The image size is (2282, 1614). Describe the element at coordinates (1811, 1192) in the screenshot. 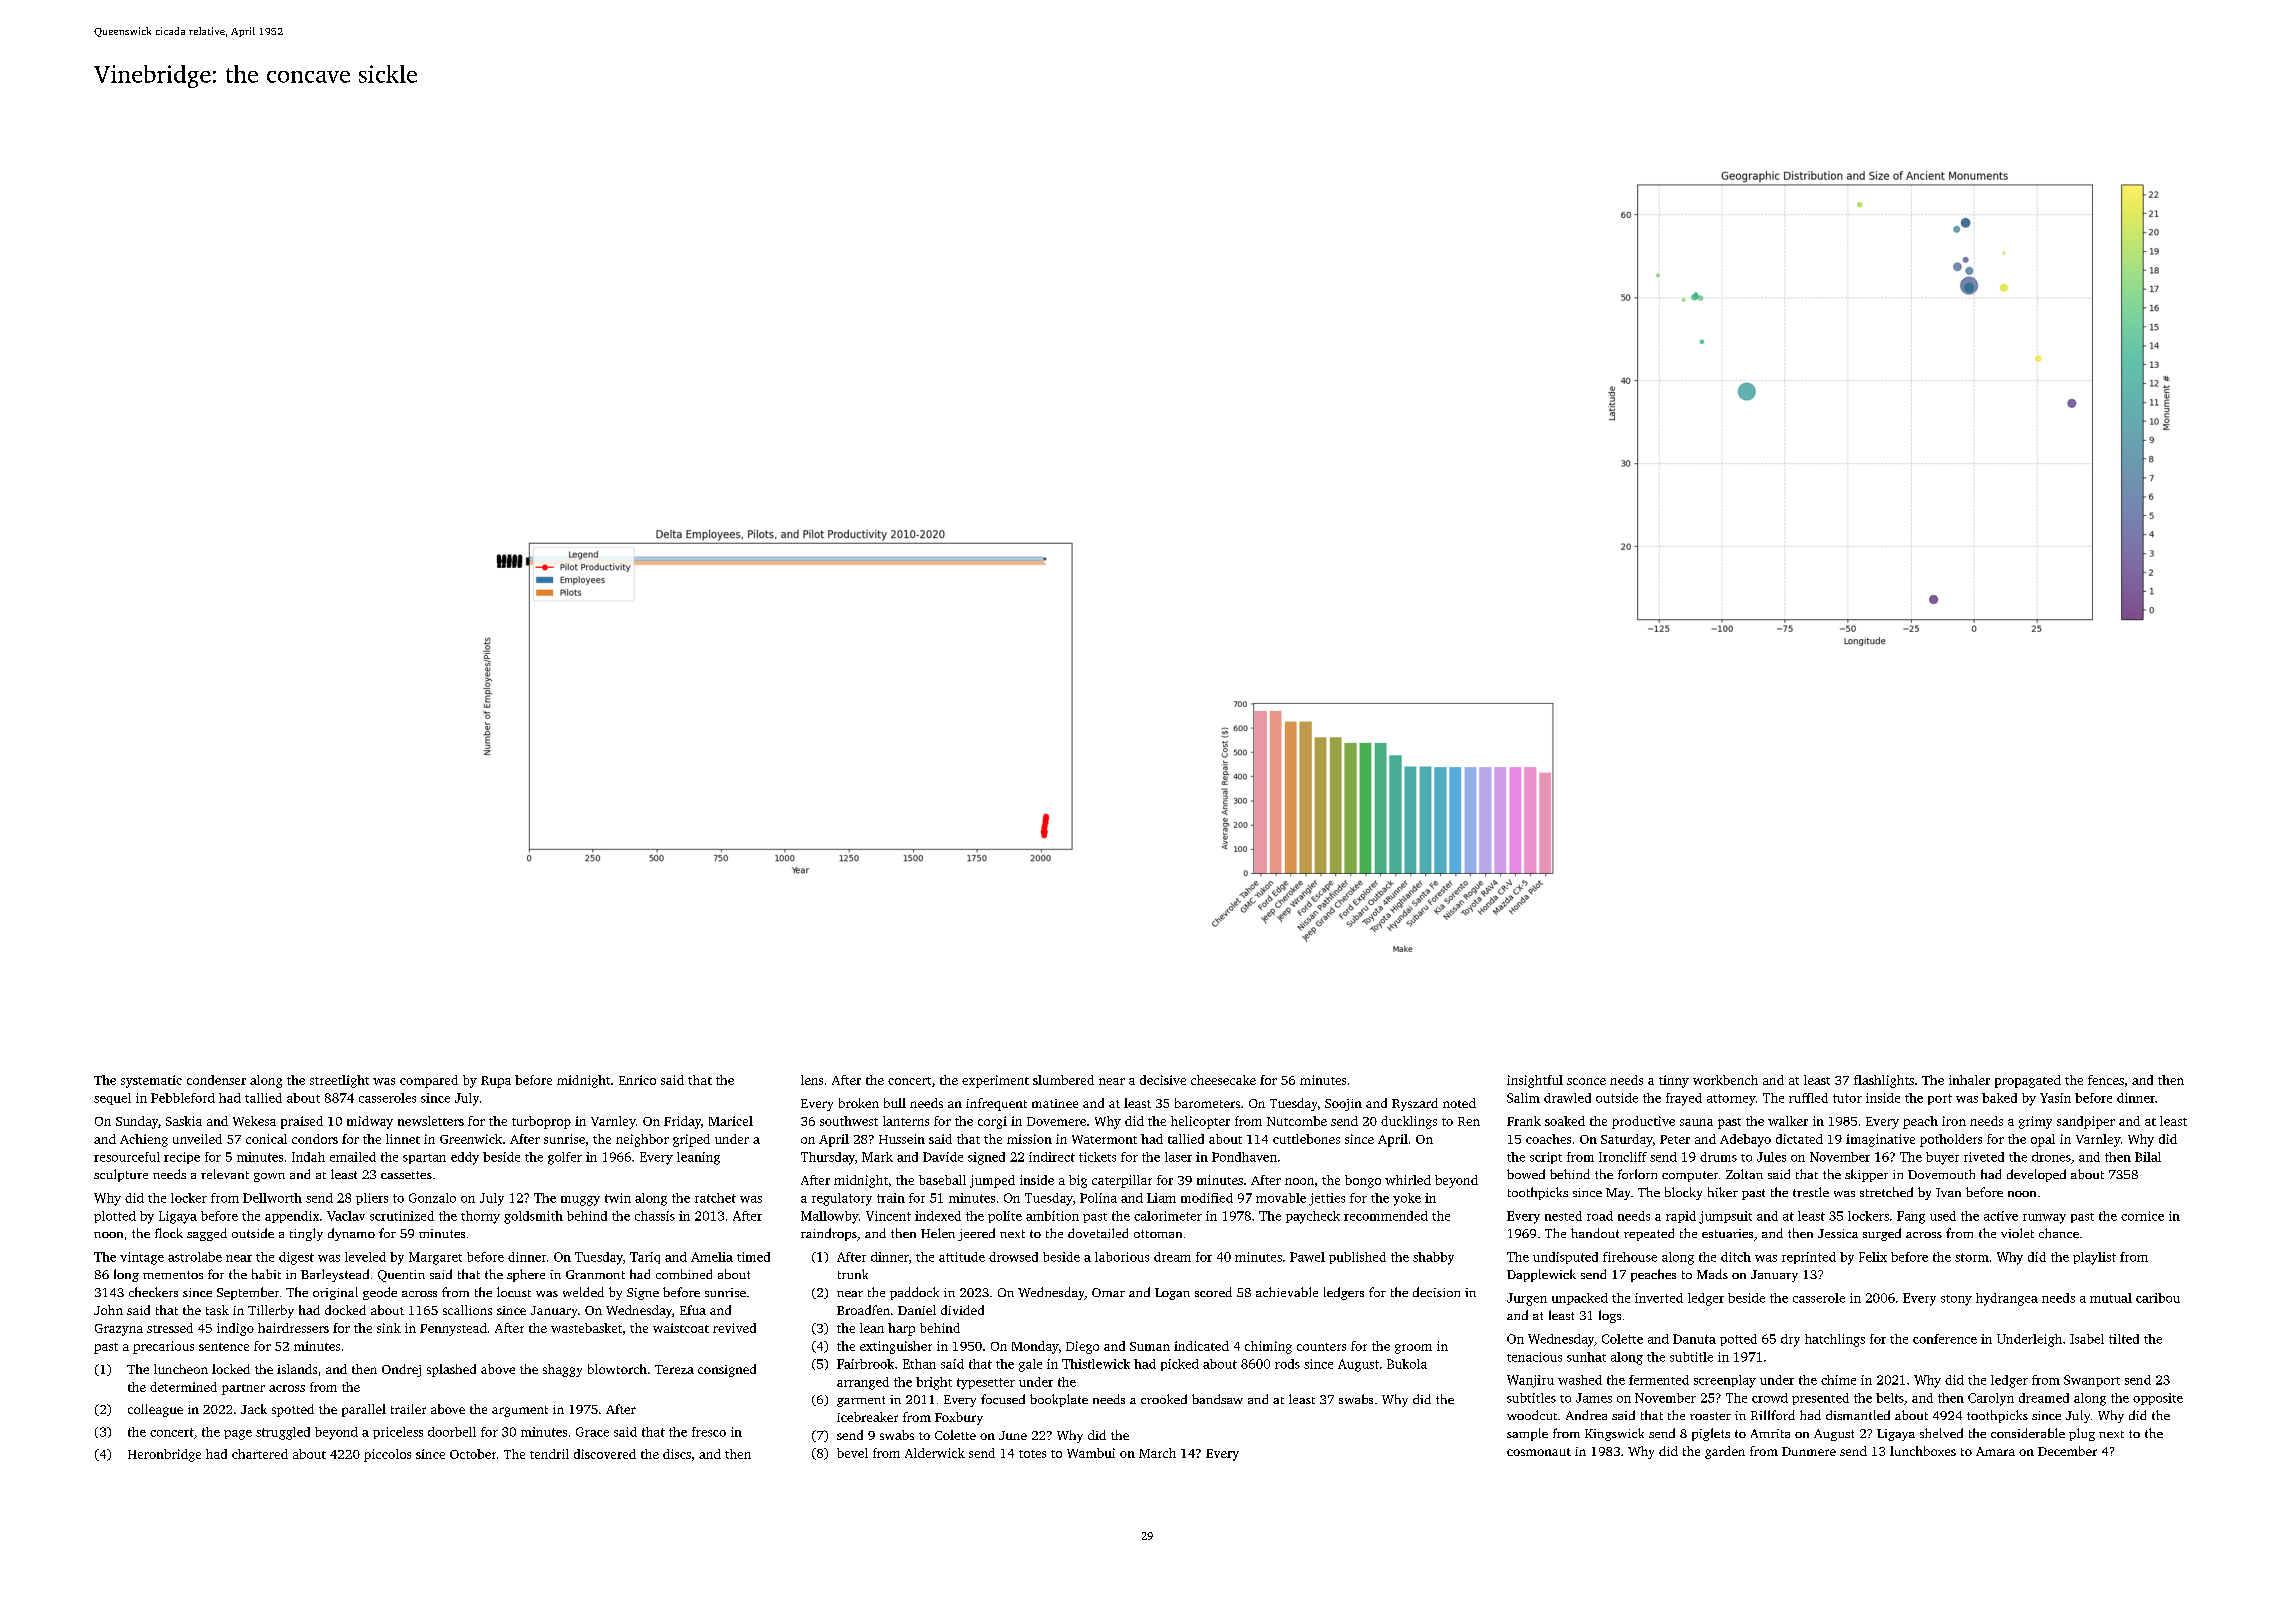

I see `trestle` at that location.
